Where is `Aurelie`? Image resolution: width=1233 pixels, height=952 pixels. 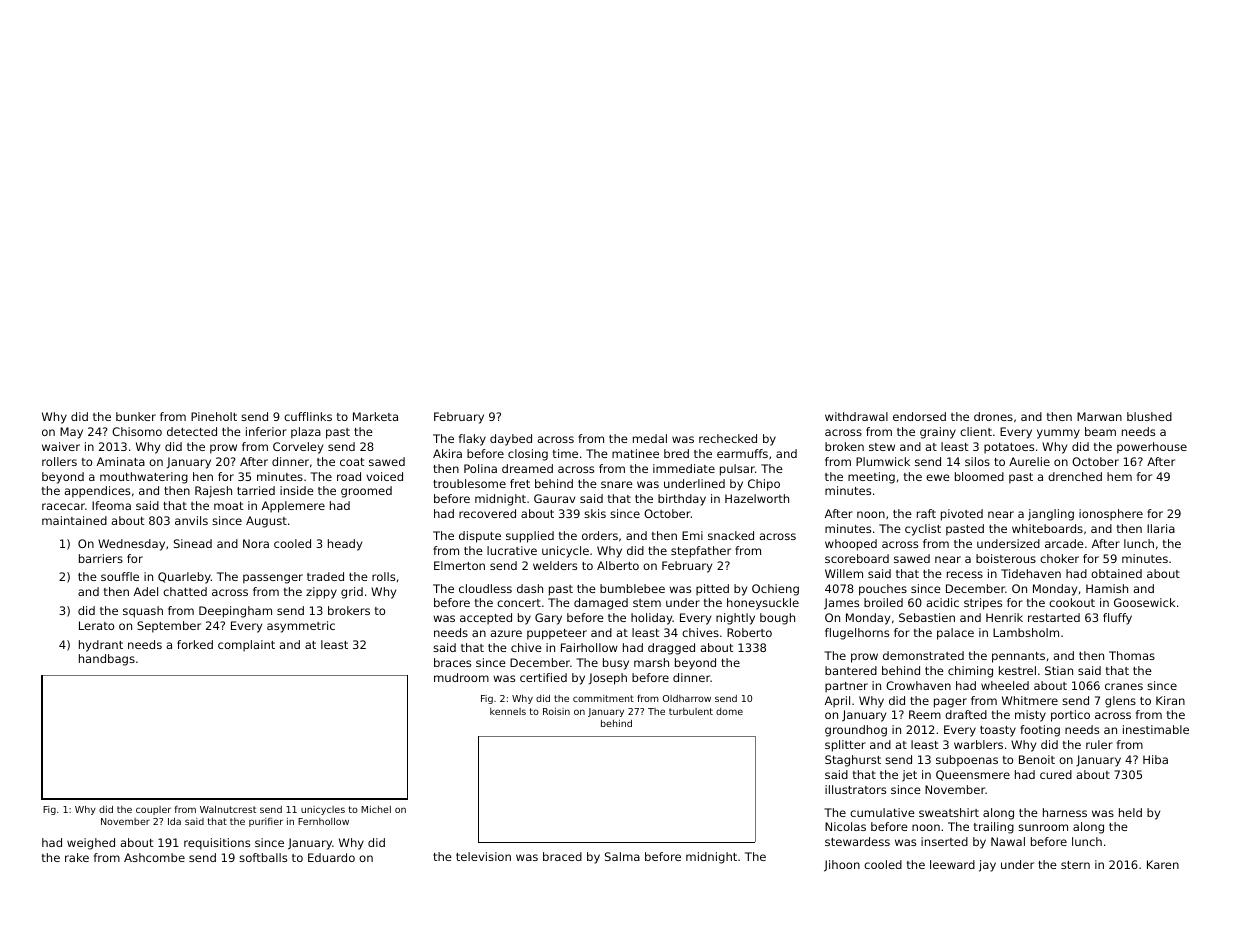
Aurelie is located at coordinates (1029, 461).
